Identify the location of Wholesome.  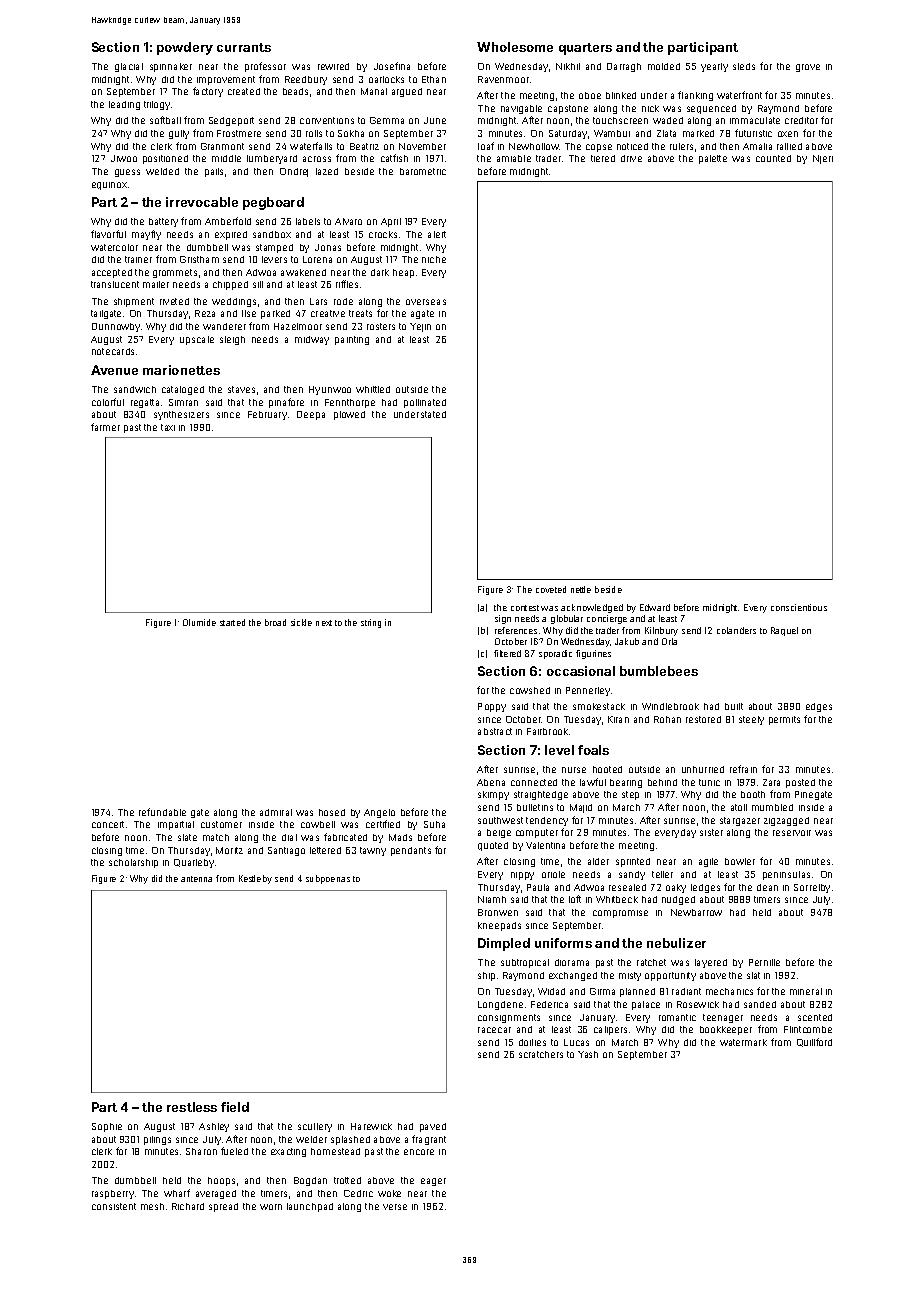
(515, 47).
